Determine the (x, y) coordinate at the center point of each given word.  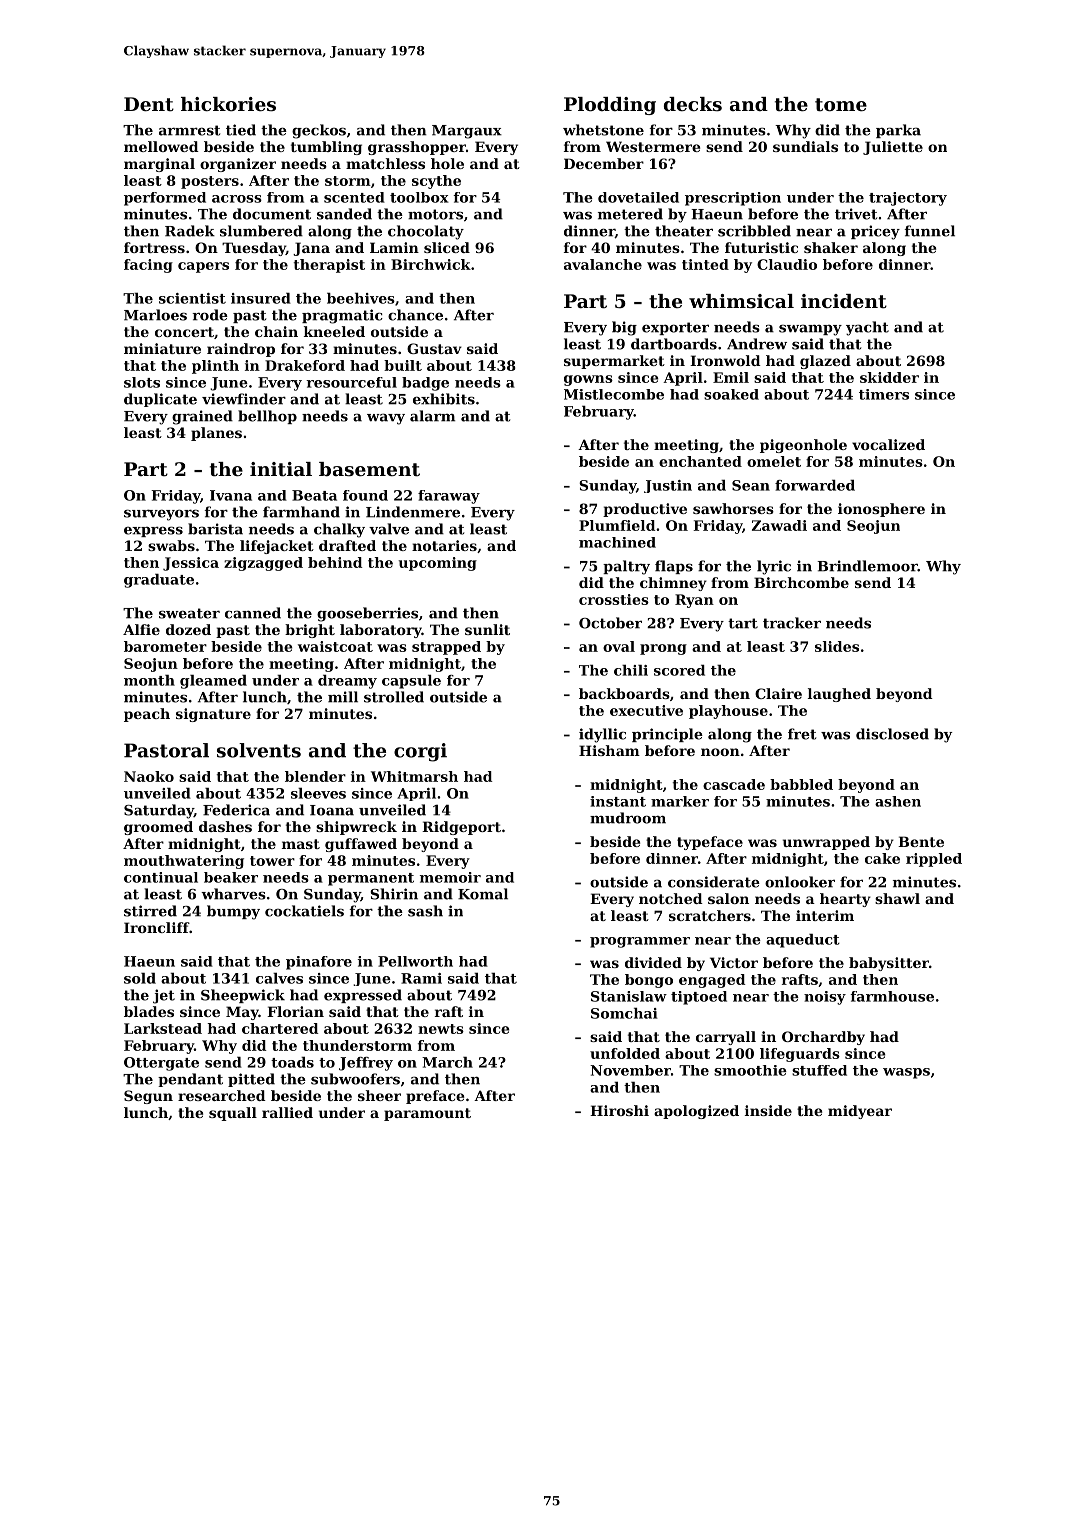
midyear (860, 1112)
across (237, 199)
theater (684, 231)
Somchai (624, 1013)
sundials (805, 146)
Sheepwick (243, 996)
